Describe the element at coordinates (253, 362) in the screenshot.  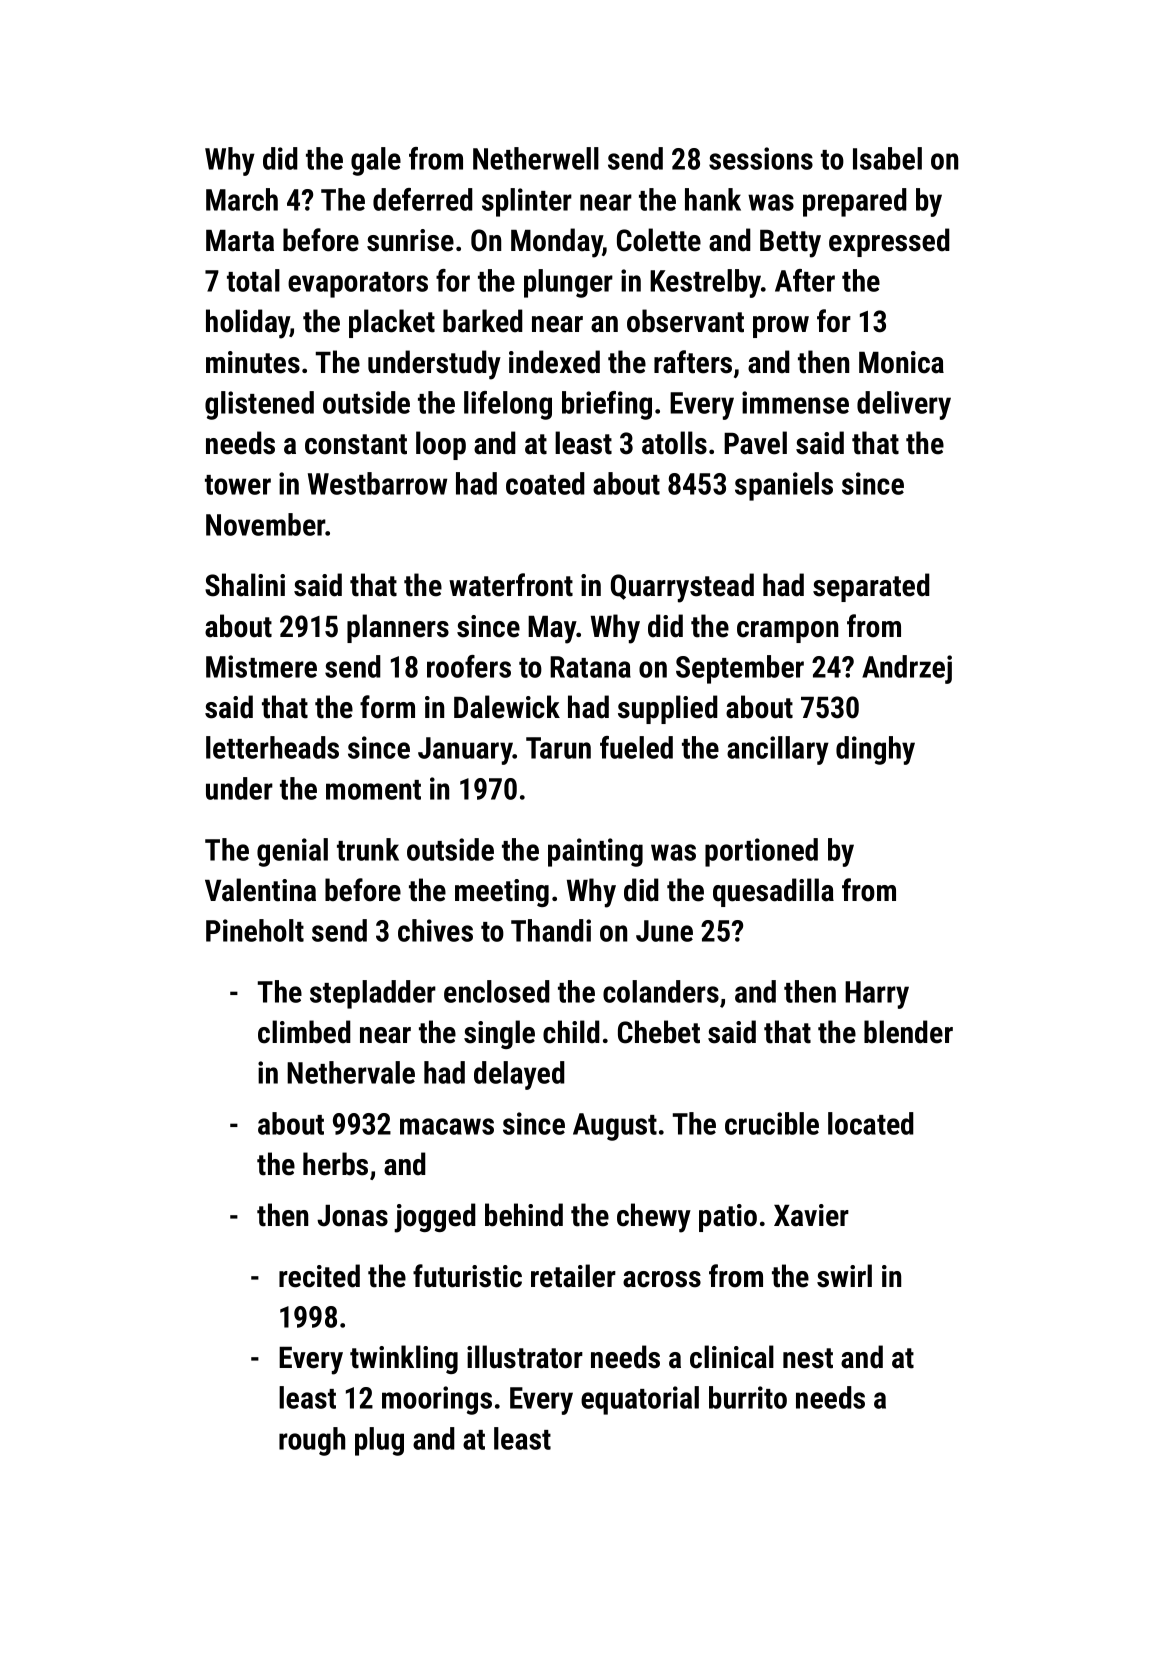
I see `minutes` at that location.
